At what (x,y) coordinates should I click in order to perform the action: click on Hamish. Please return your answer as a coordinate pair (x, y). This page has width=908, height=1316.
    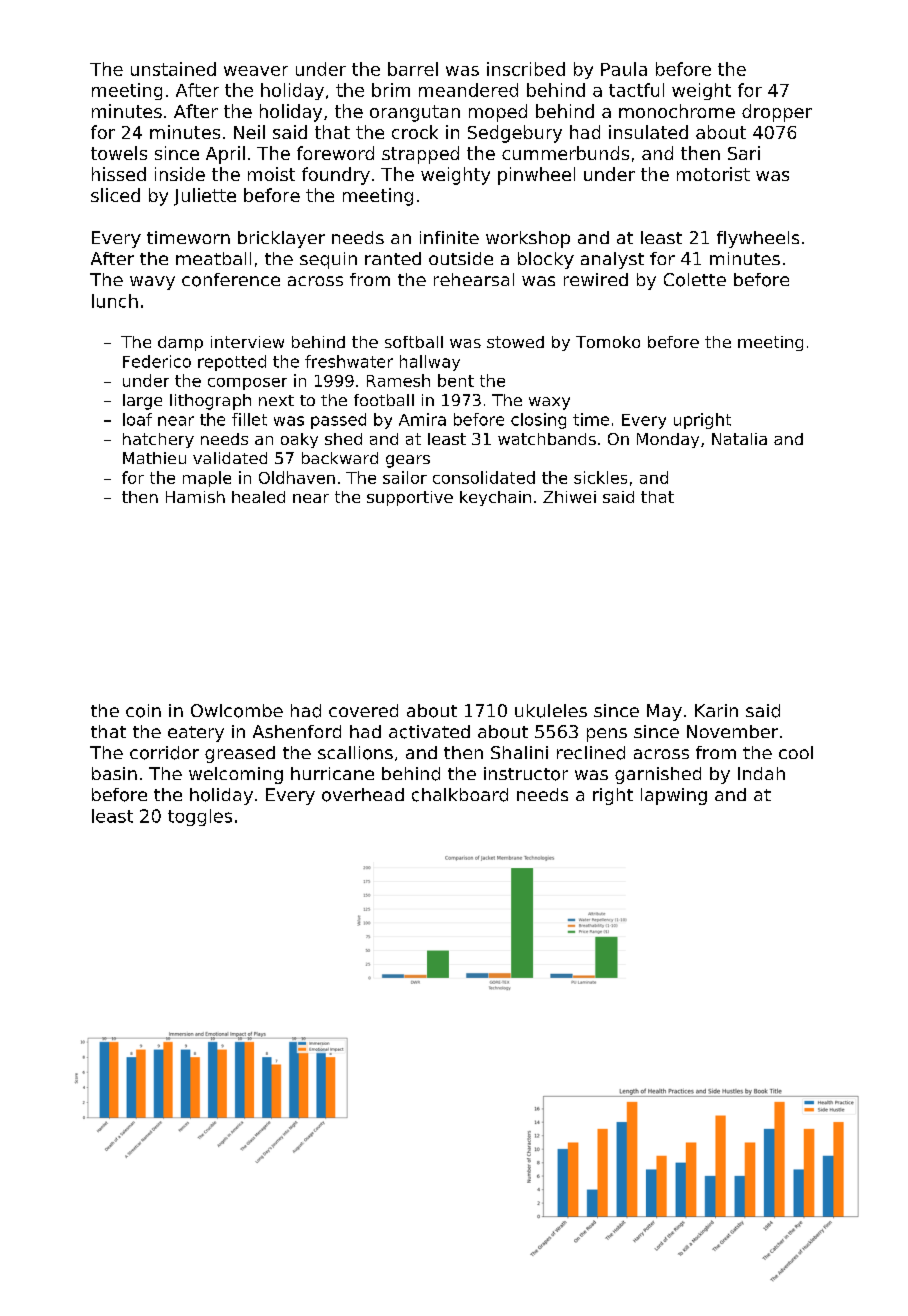
    Looking at the image, I should click on (195, 497).
